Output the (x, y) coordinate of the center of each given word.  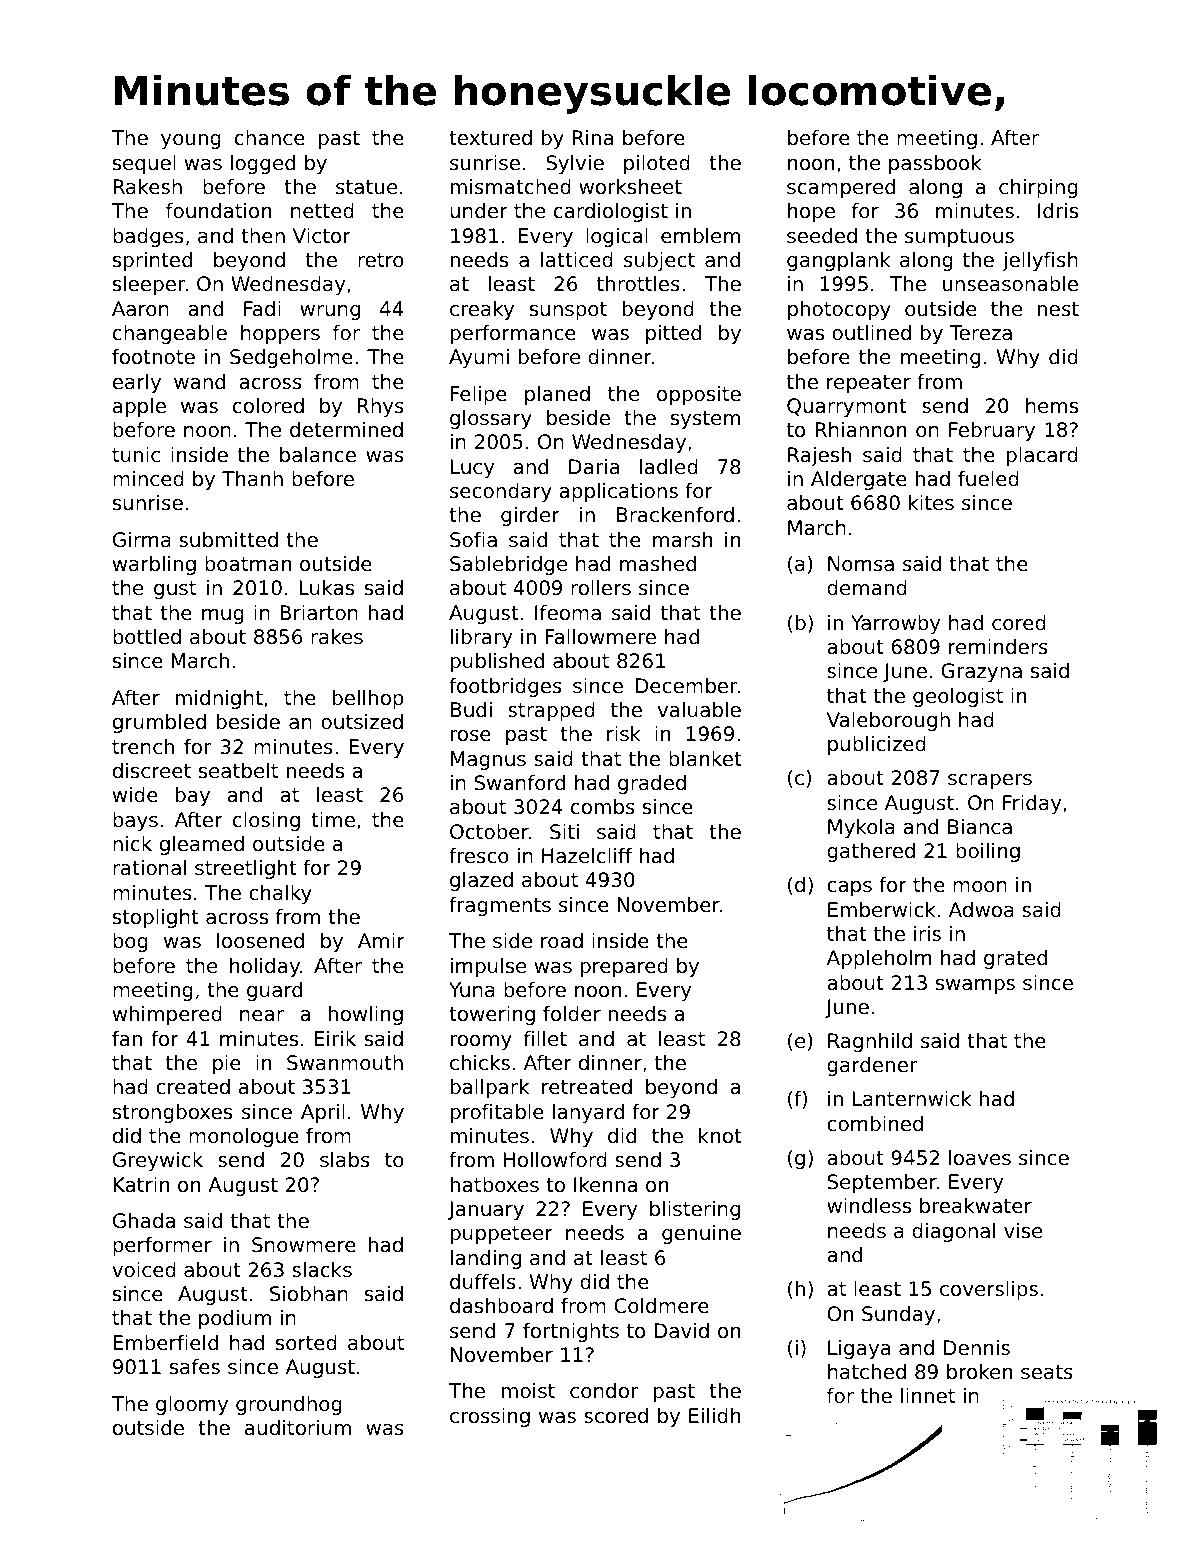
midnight (219, 699)
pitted (673, 334)
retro (381, 260)
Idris (1058, 211)
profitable (497, 1113)
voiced (144, 1270)
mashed (658, 564)
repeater (869, 384)
